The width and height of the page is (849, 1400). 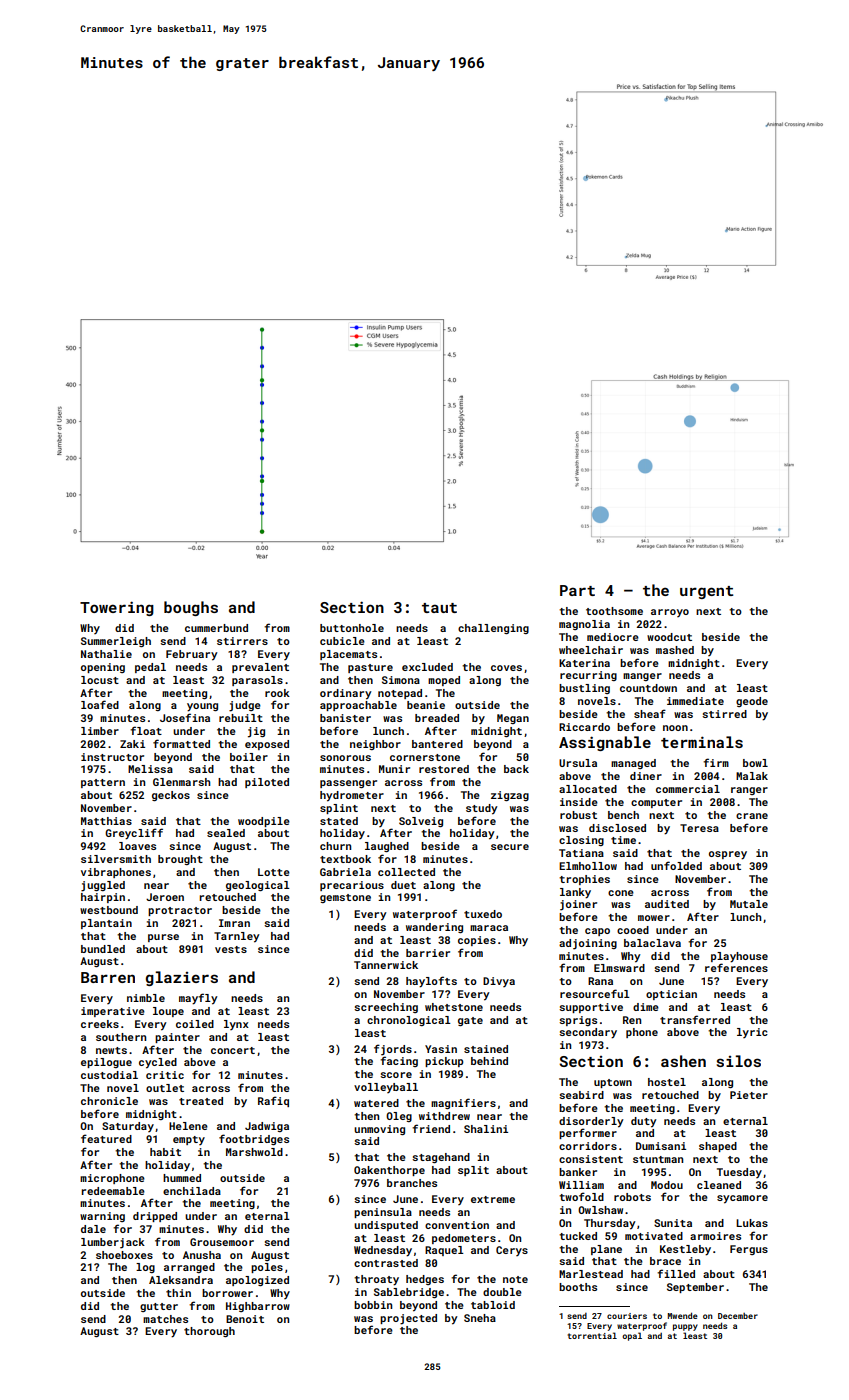 I want to click on boughs, so click(x=191, y=608).
